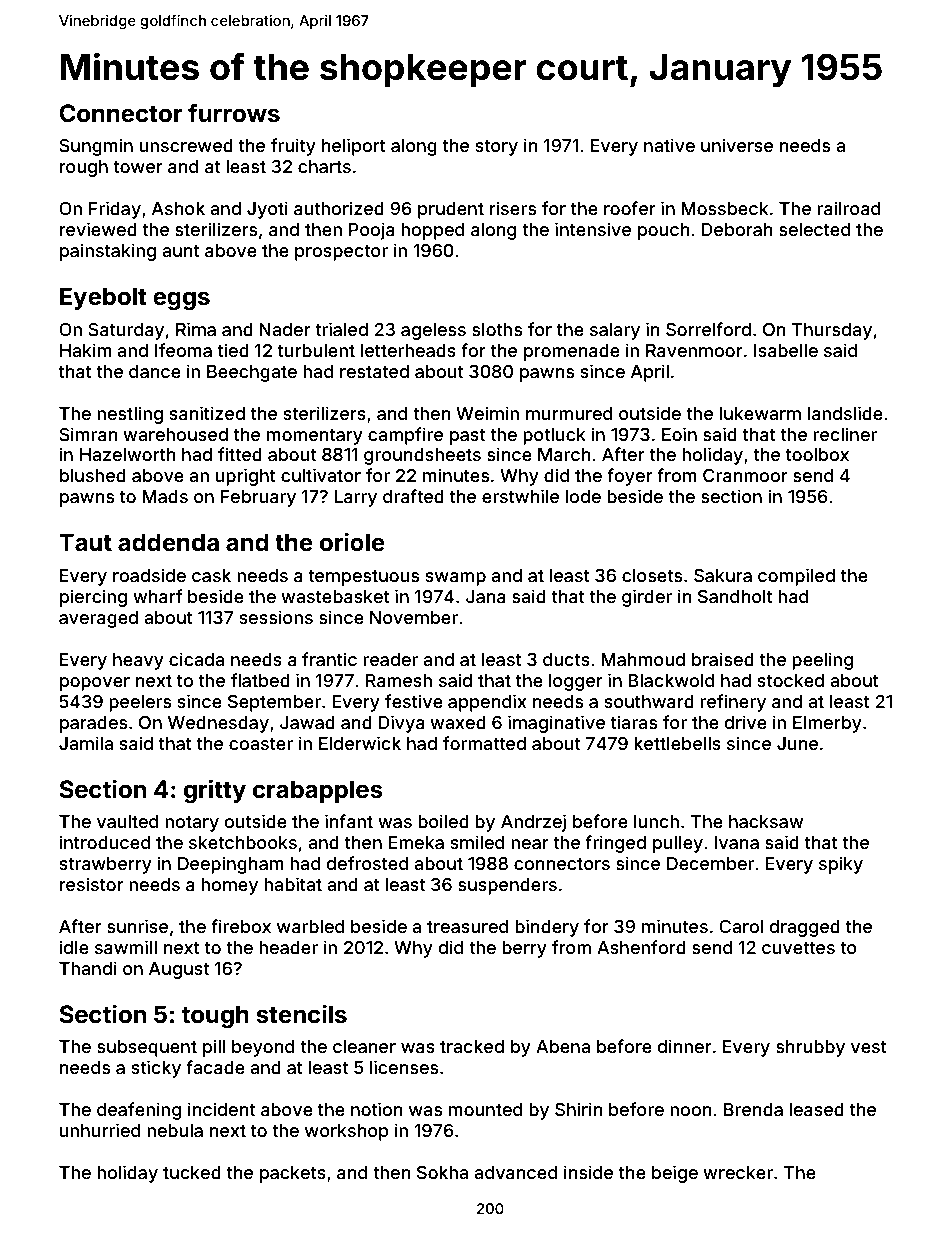 The height and width of the page is (1233, 952). What do you see at coordinates (630, 208) in the page?
I see `roofer` at bounding box center [630, 208].
